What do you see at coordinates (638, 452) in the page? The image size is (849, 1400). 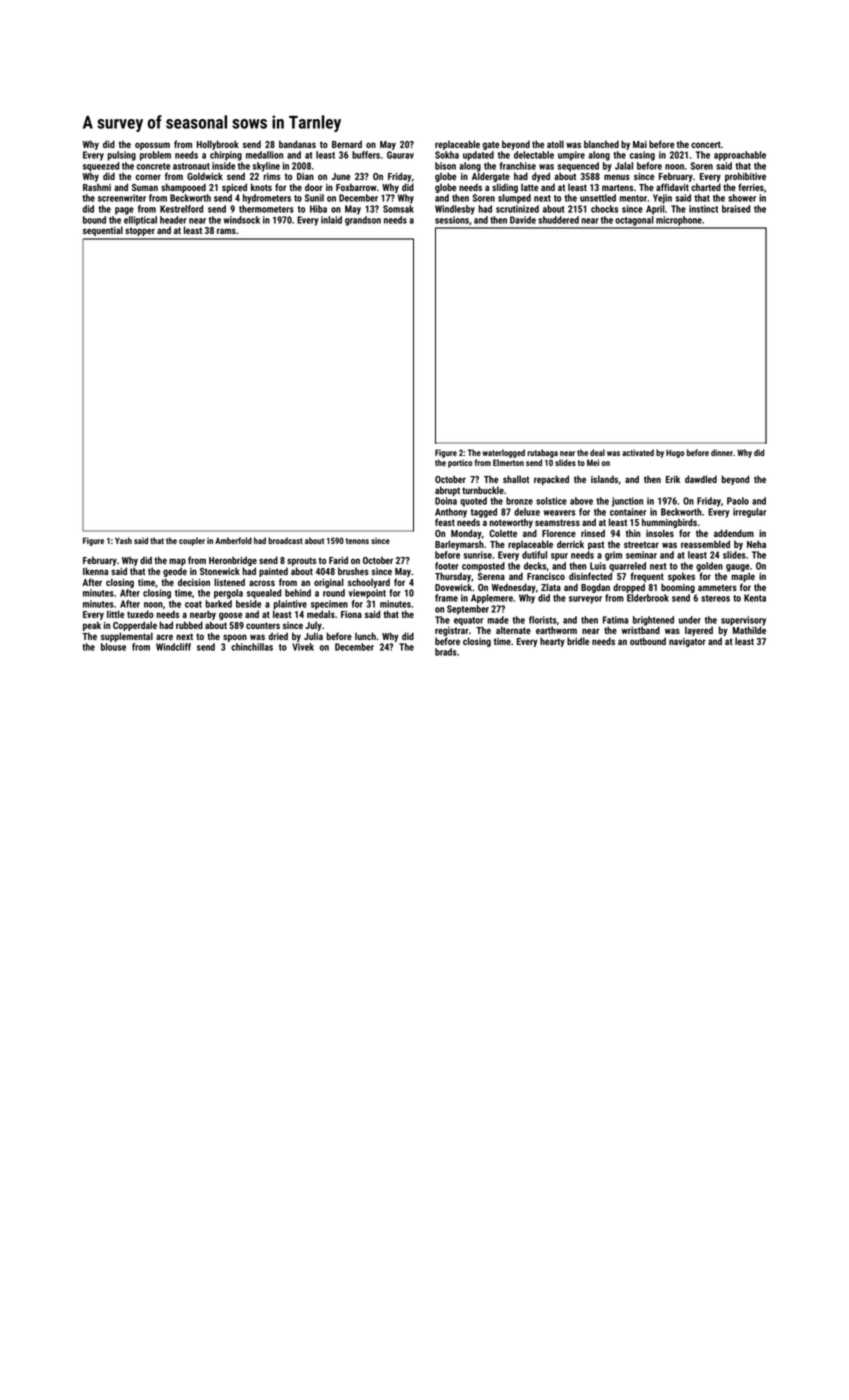 I see `activated` at bounding box center [638, 452].
